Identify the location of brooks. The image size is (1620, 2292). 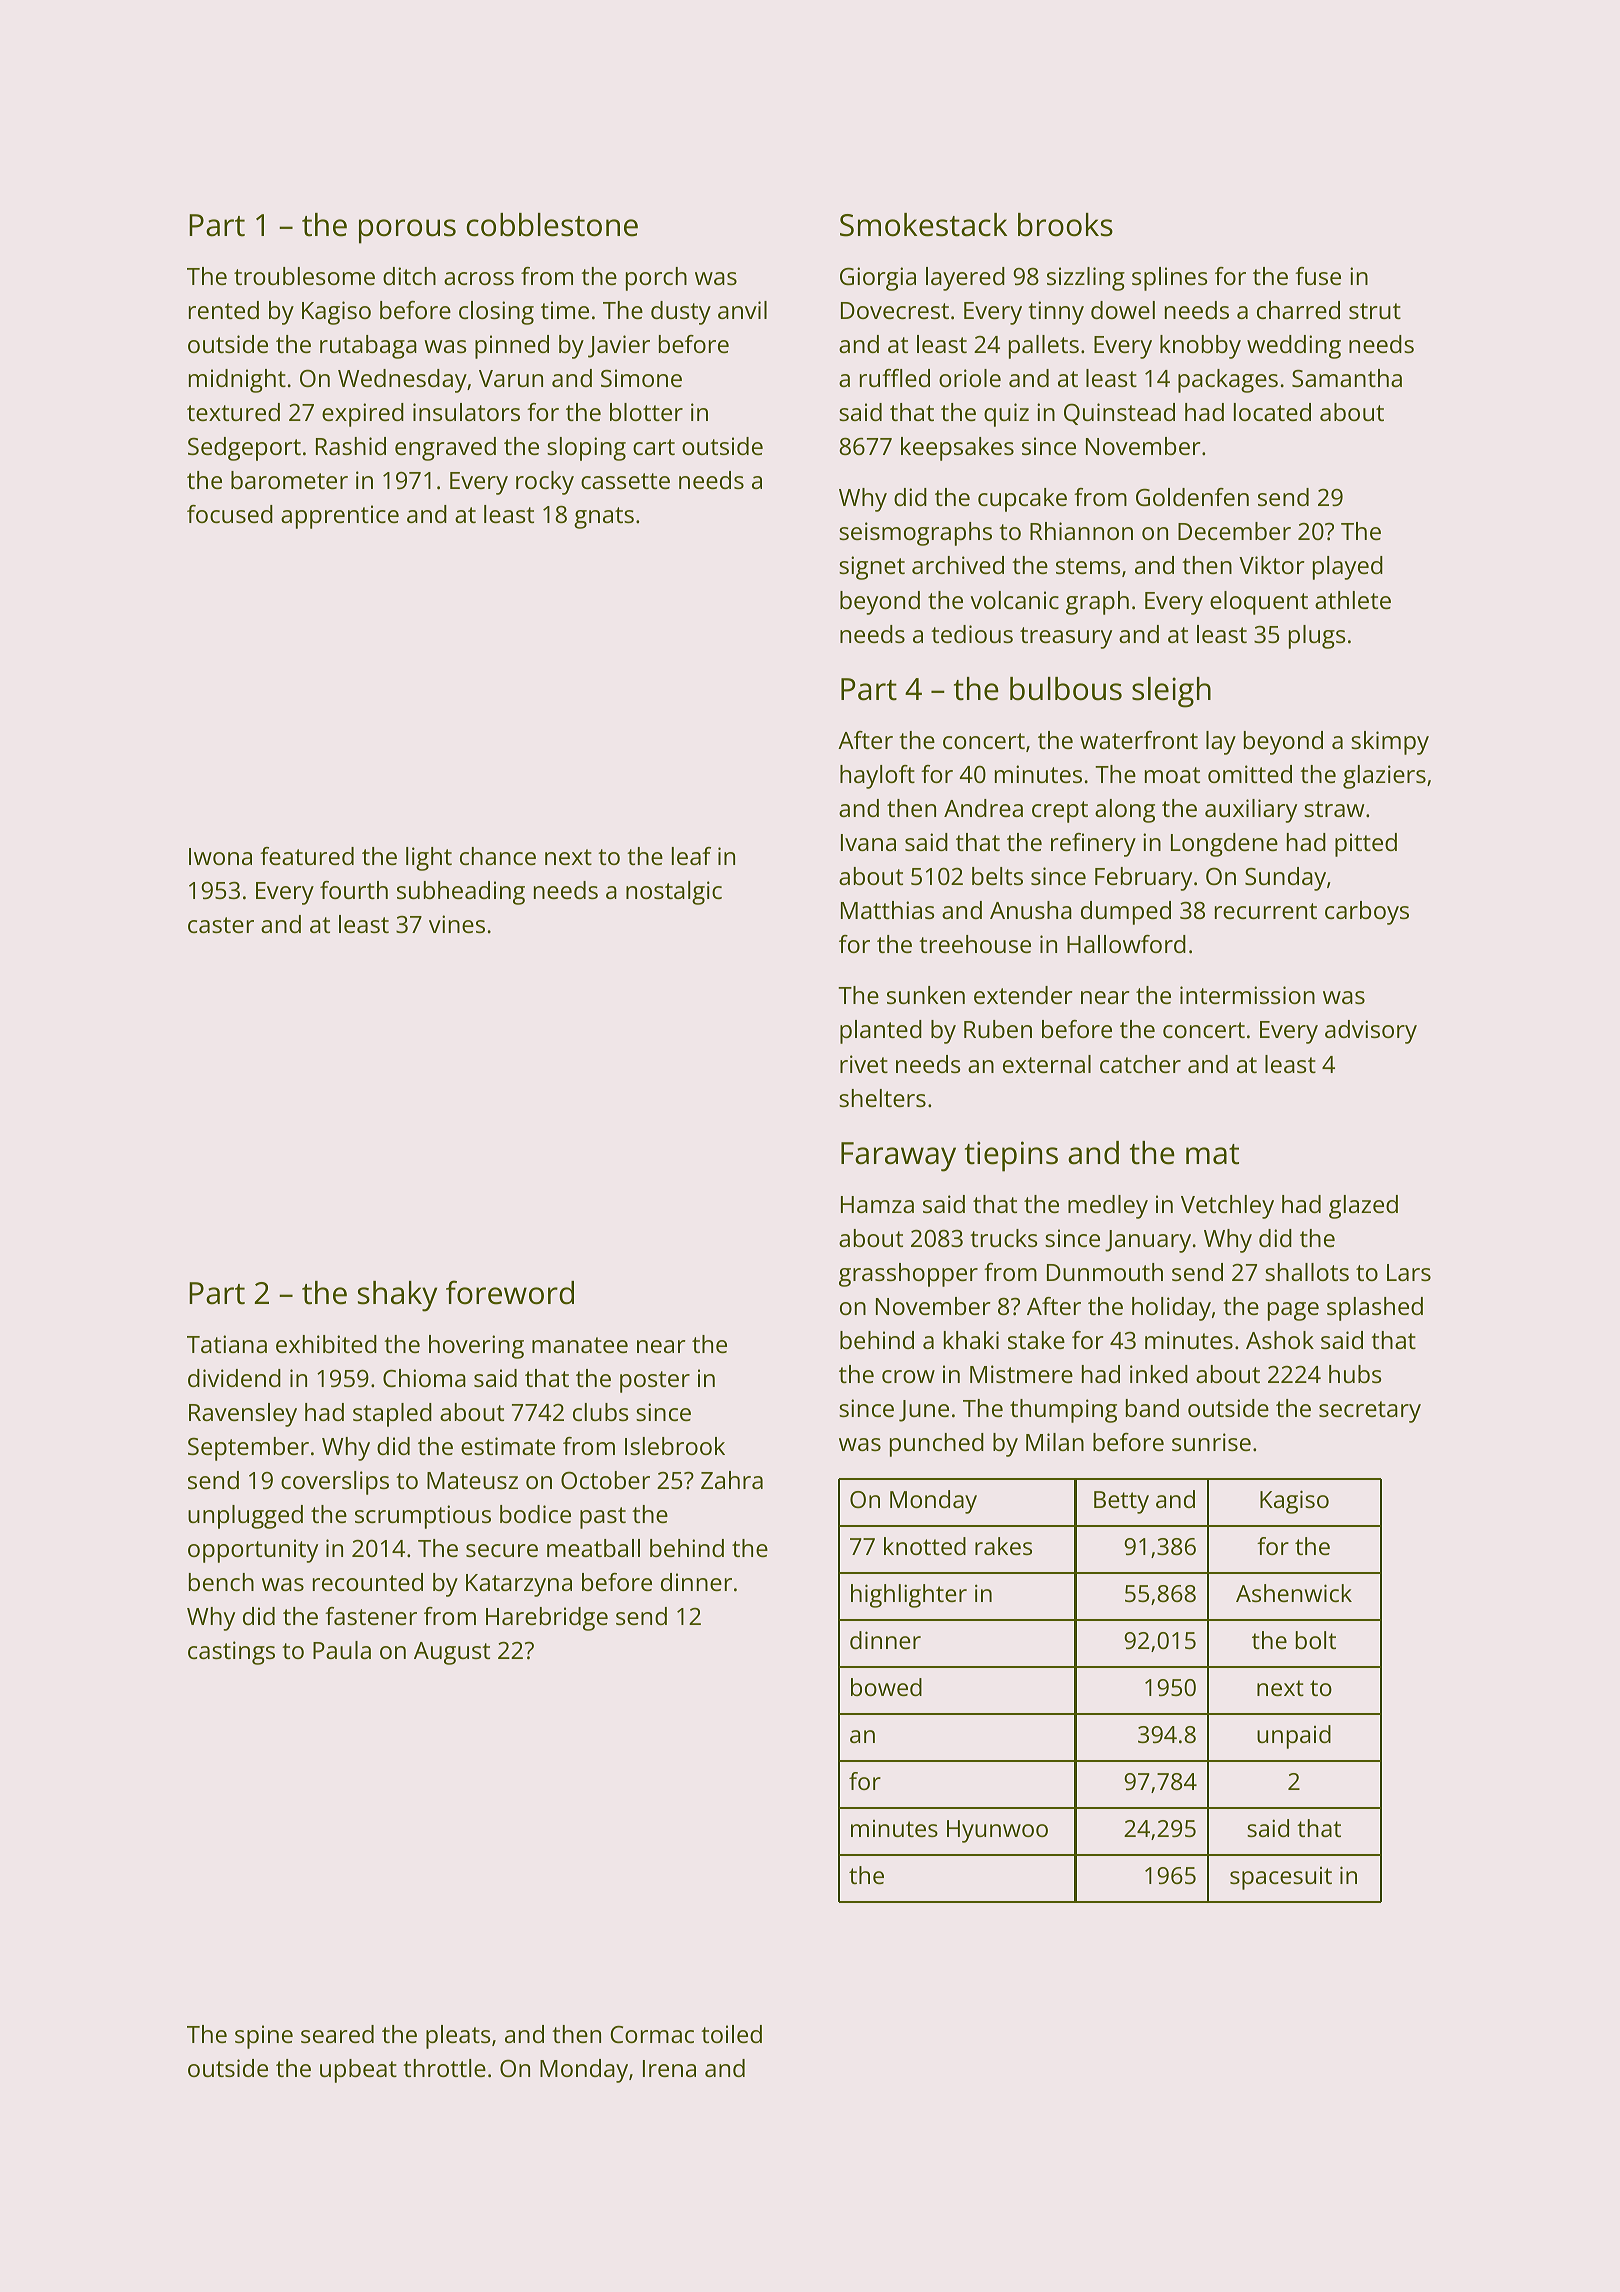
(1065, 225).
